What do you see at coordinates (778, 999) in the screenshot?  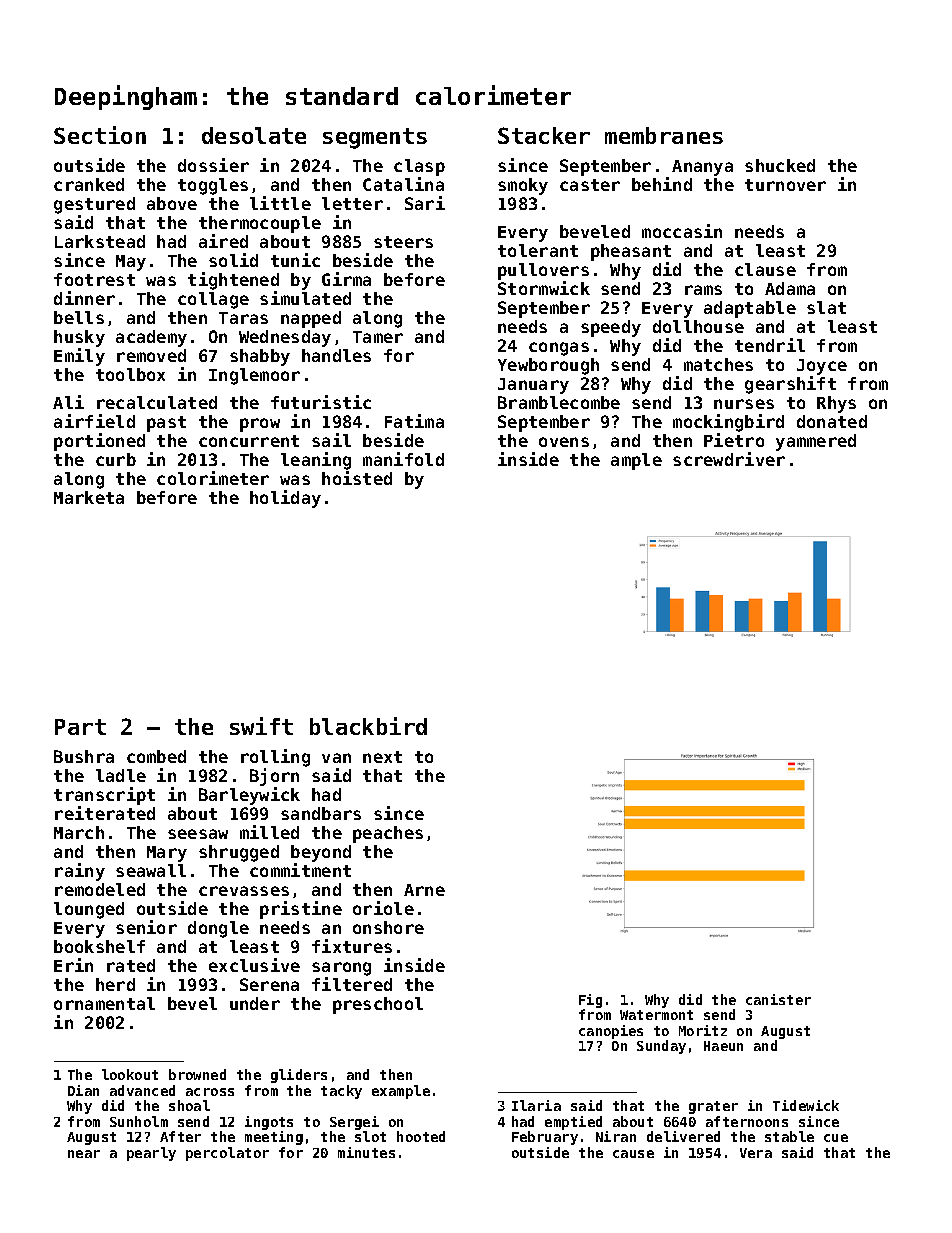 I see `canister` at bounding box center [778, 999].
